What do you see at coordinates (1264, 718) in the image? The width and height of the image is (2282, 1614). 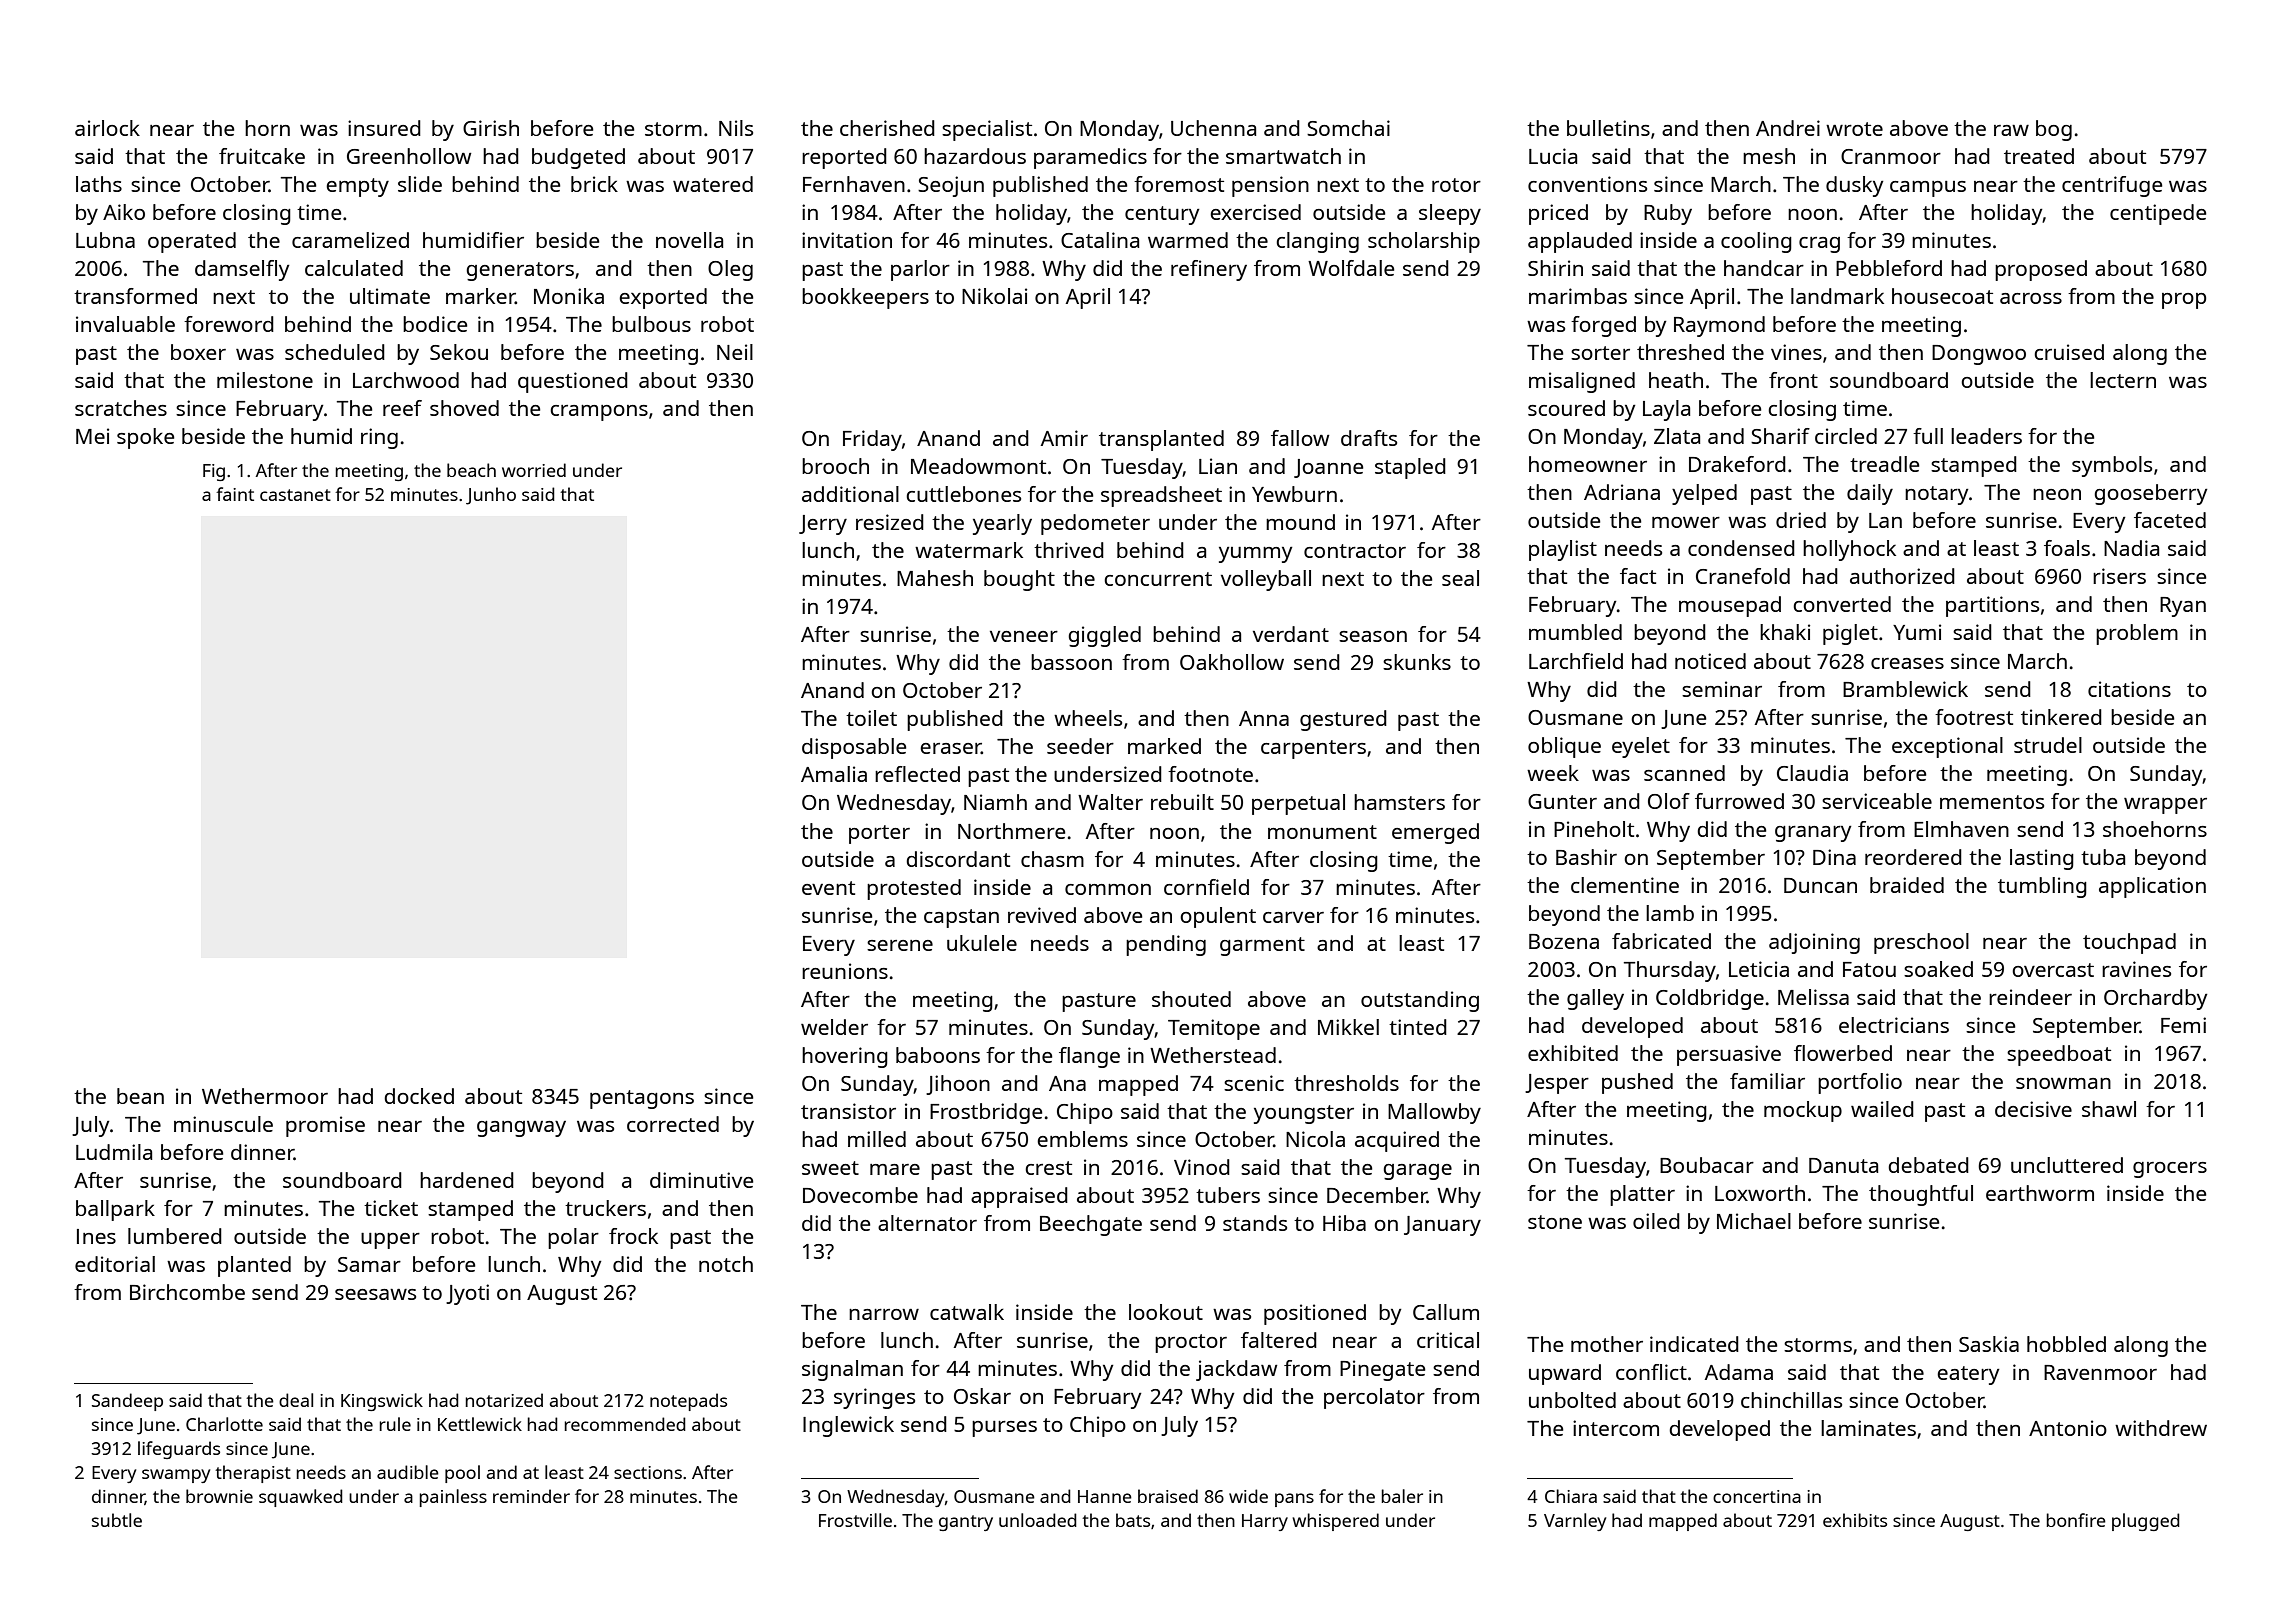 I see `Anna` at bounding box center [1264, 718].
